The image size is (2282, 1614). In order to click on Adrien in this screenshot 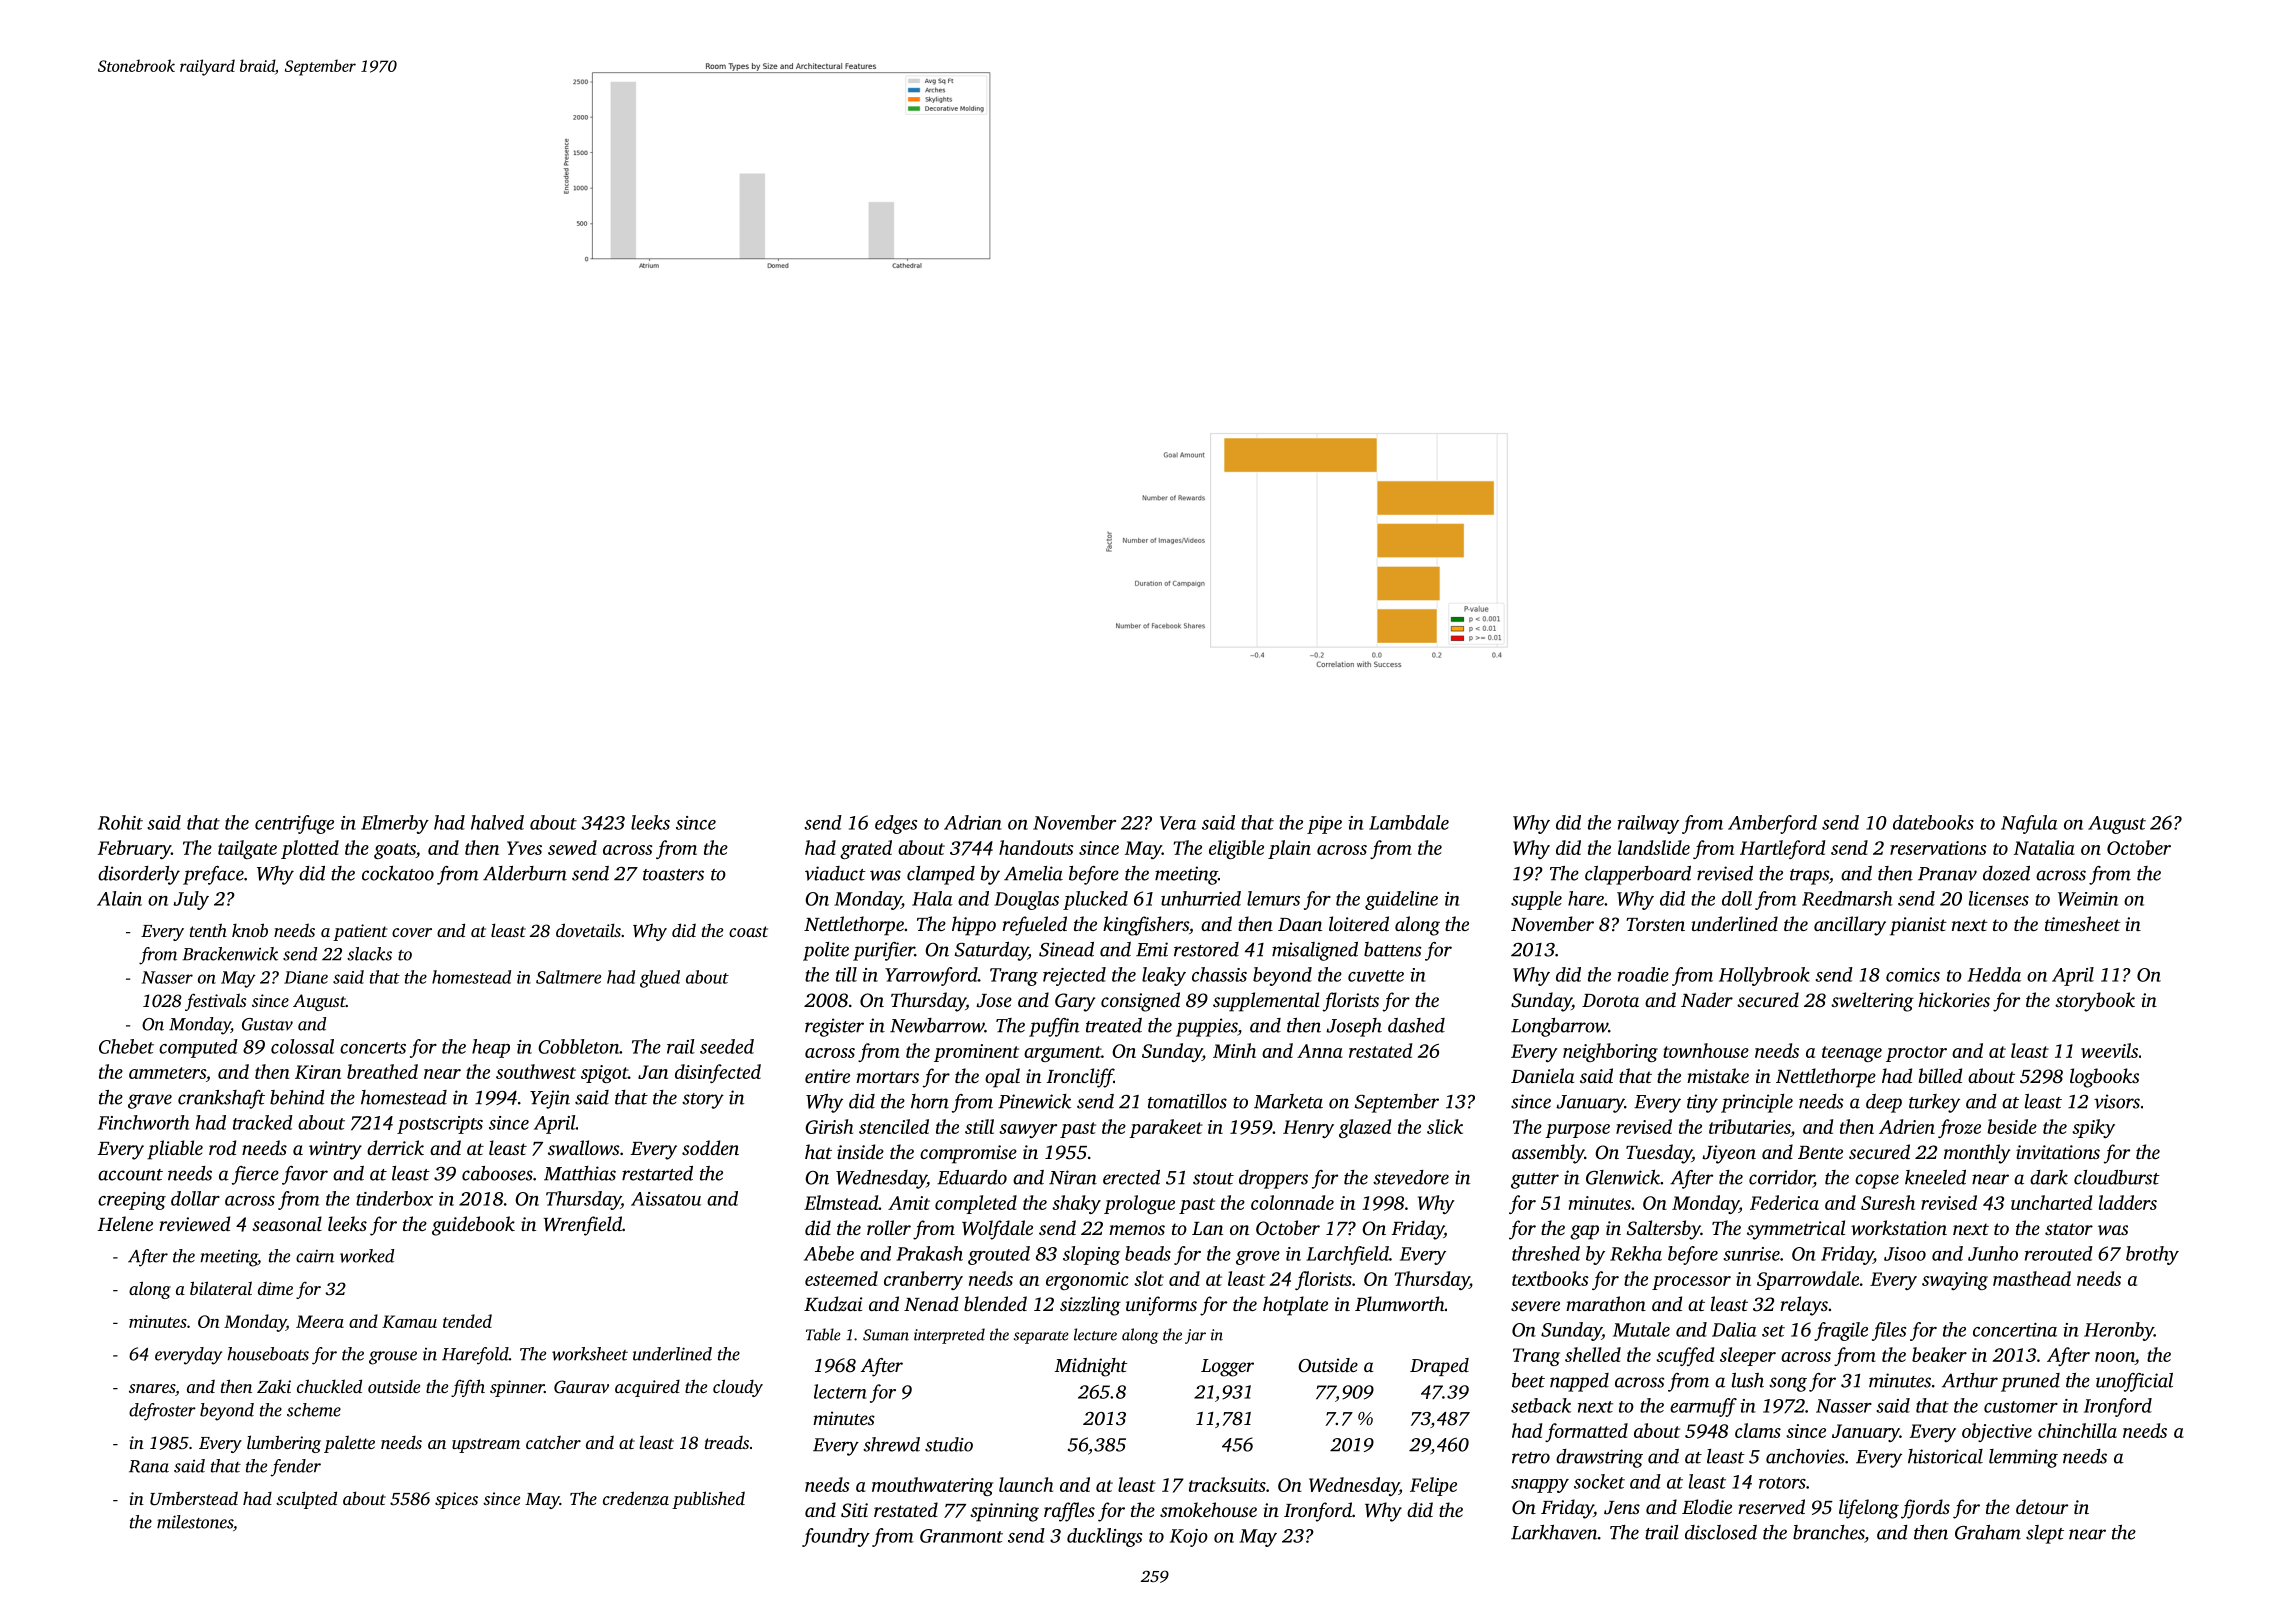, I will do `click(1907, 1126)`.
